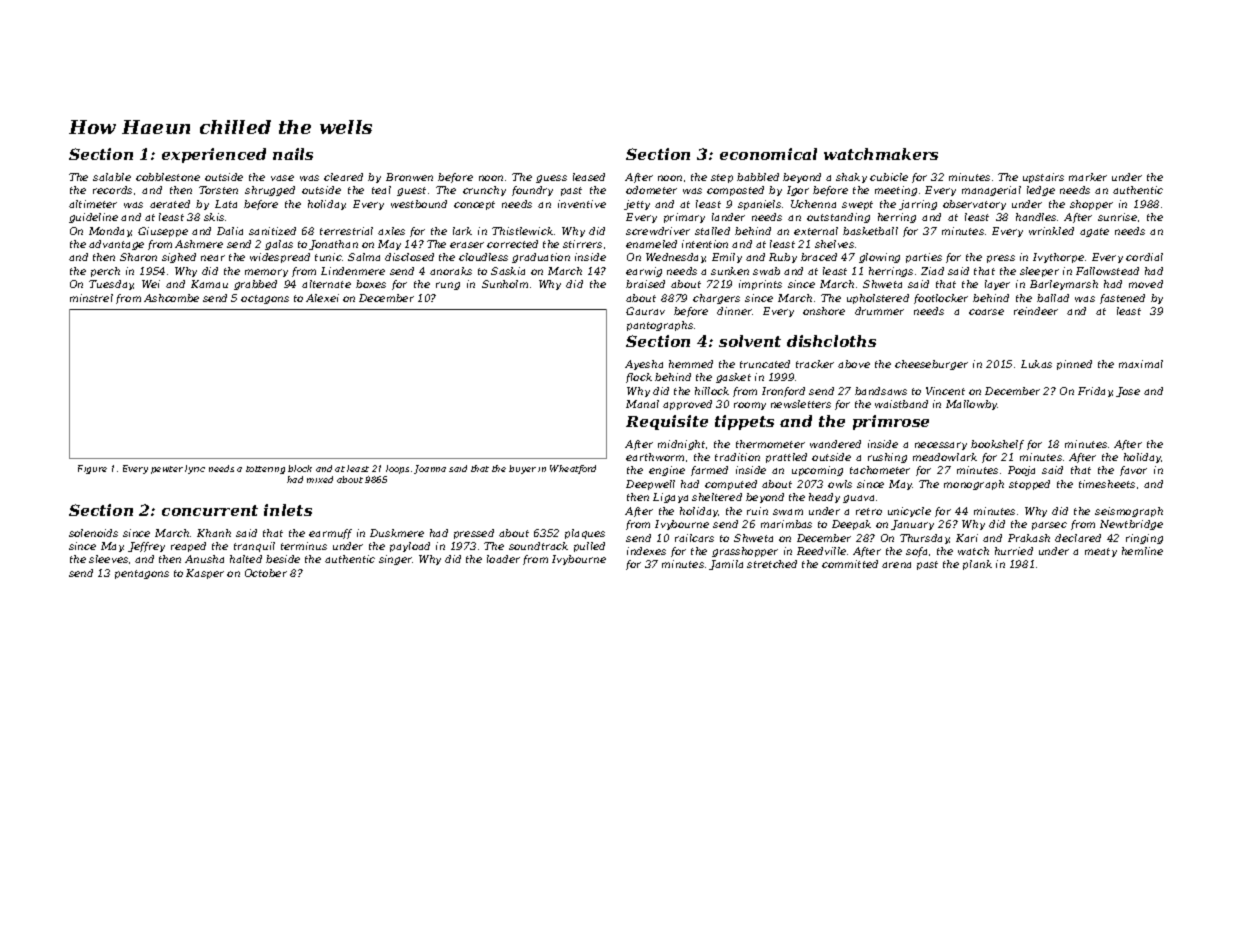 Image resolution: width=1233 pixels, height=952 pixels. What do you see at coordinates (726, 565) in the screenshot?
I see `Jamila` at bounding box center [726, 565].
